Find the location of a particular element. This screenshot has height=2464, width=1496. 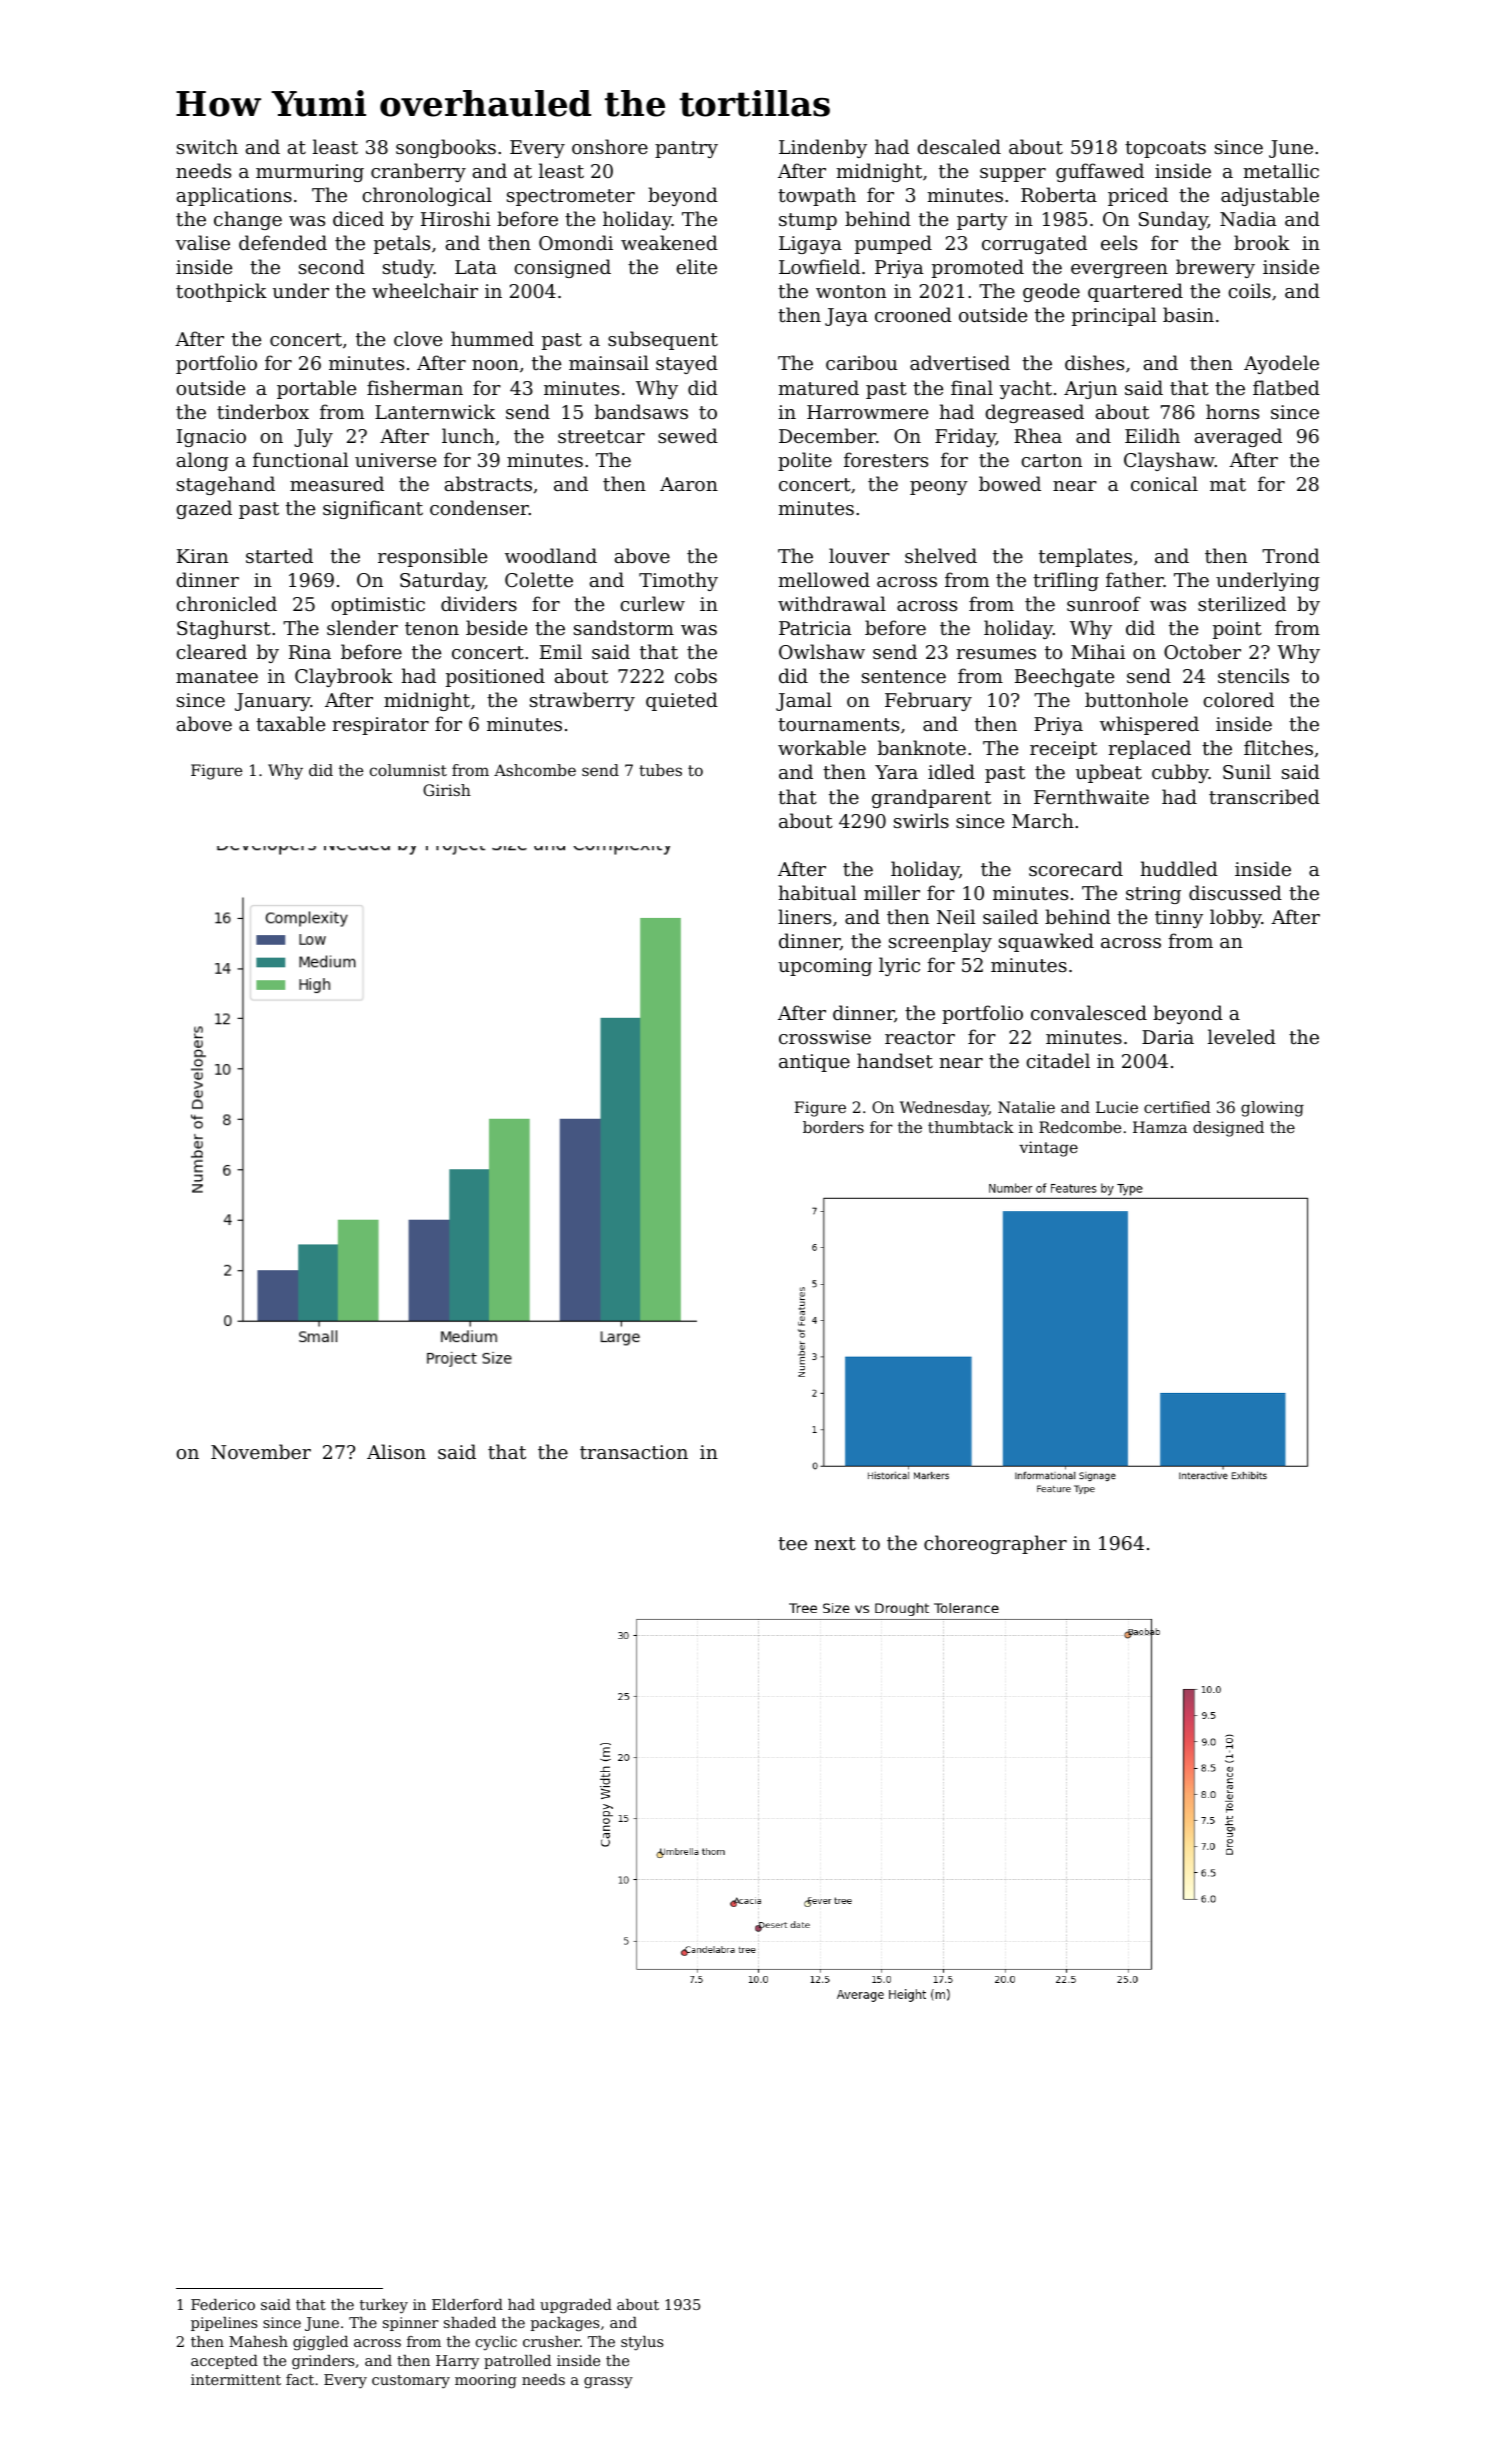

taxable is located at coordinates (290, 723).
